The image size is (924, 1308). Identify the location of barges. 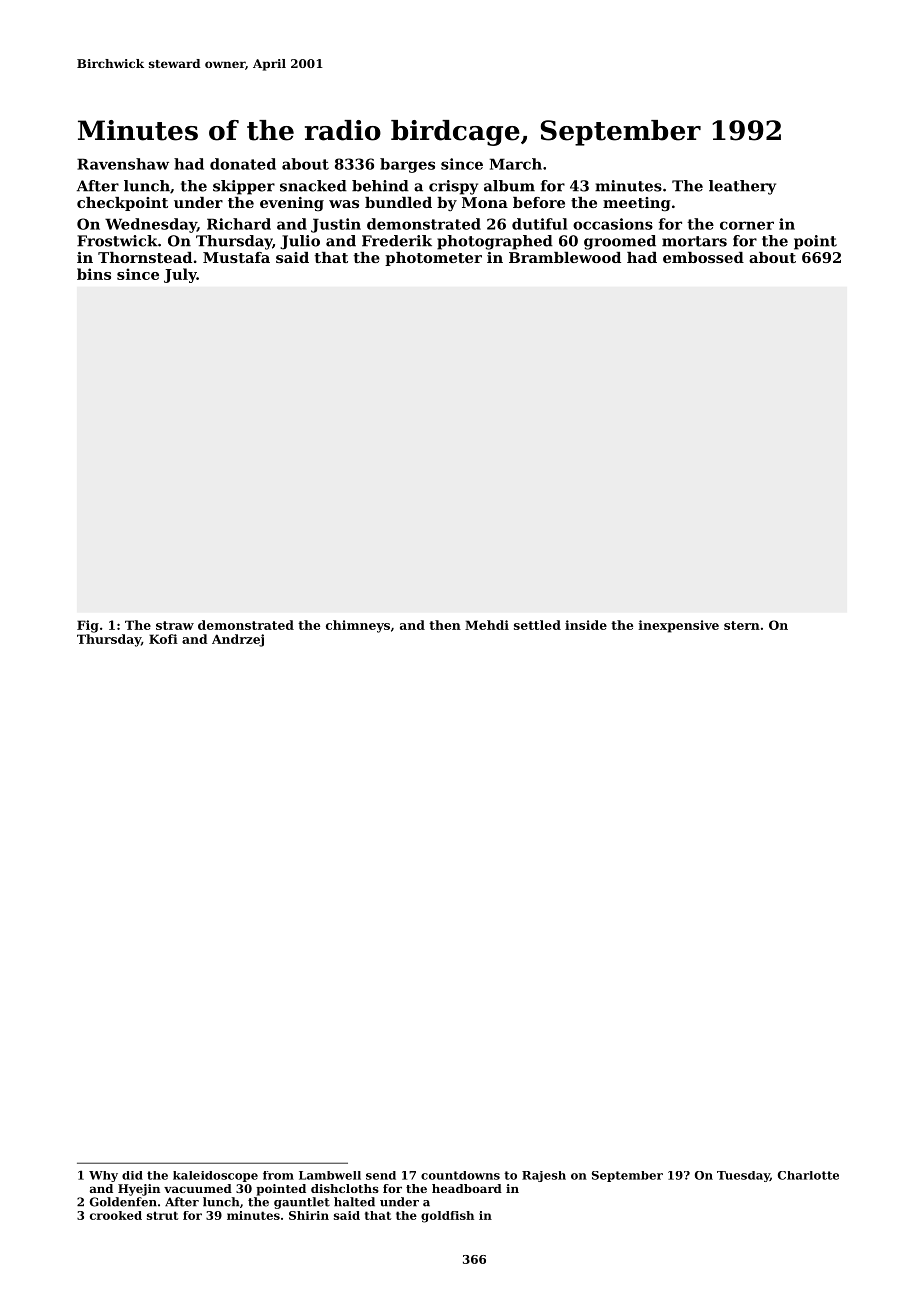
(407, 165).
